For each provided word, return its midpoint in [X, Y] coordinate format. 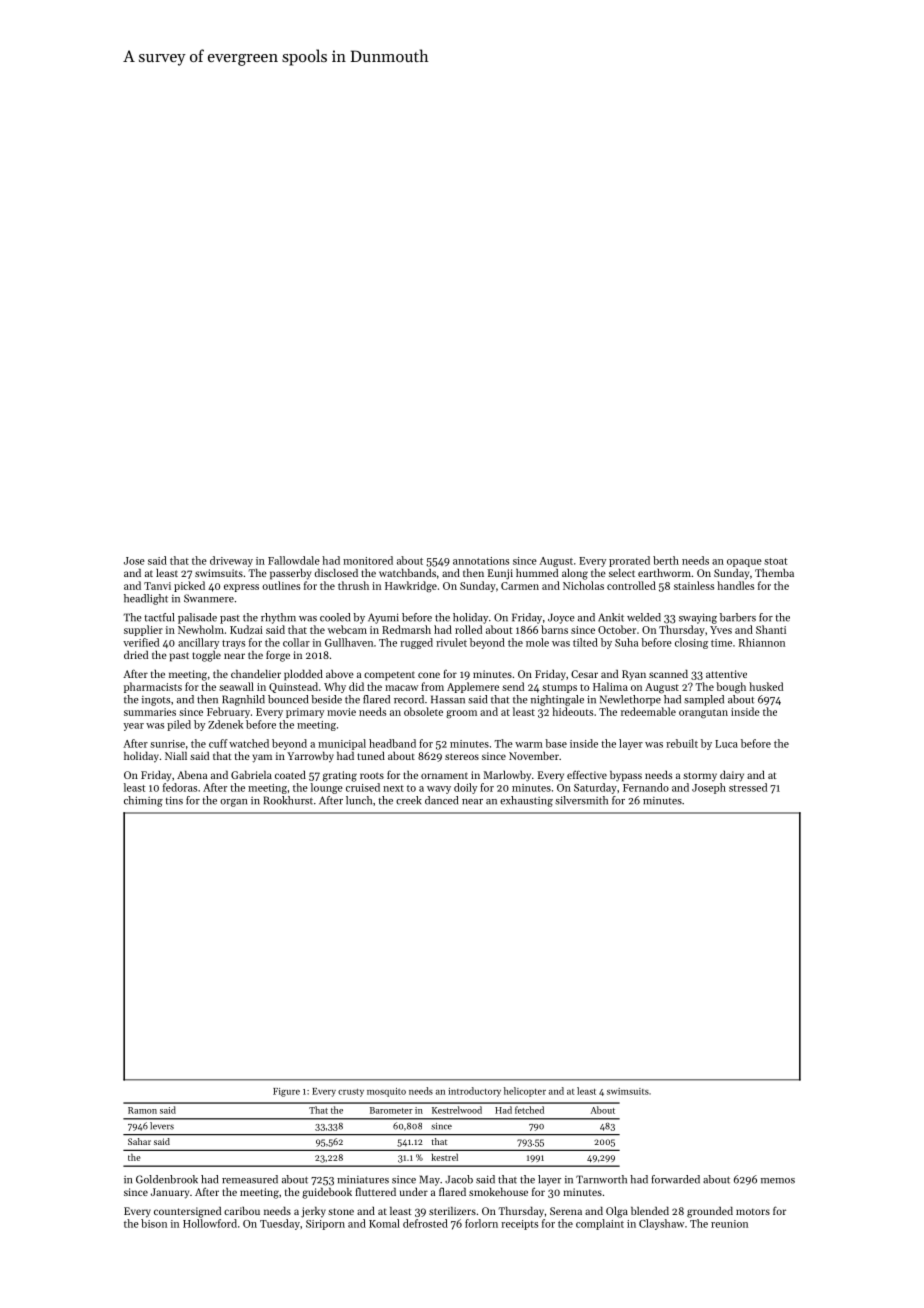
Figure [286, 1092]
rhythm [278, 618]
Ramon [142, 1110]
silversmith [581, 800]
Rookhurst [288, 800]
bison [154, 1223]
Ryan [634, 675]
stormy [700, 776]
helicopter [525, 1092]
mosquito [386, 1092]
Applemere [473, 687]
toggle [206, 656]
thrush [353, 585]
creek [409, 800]
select [622, 572]
